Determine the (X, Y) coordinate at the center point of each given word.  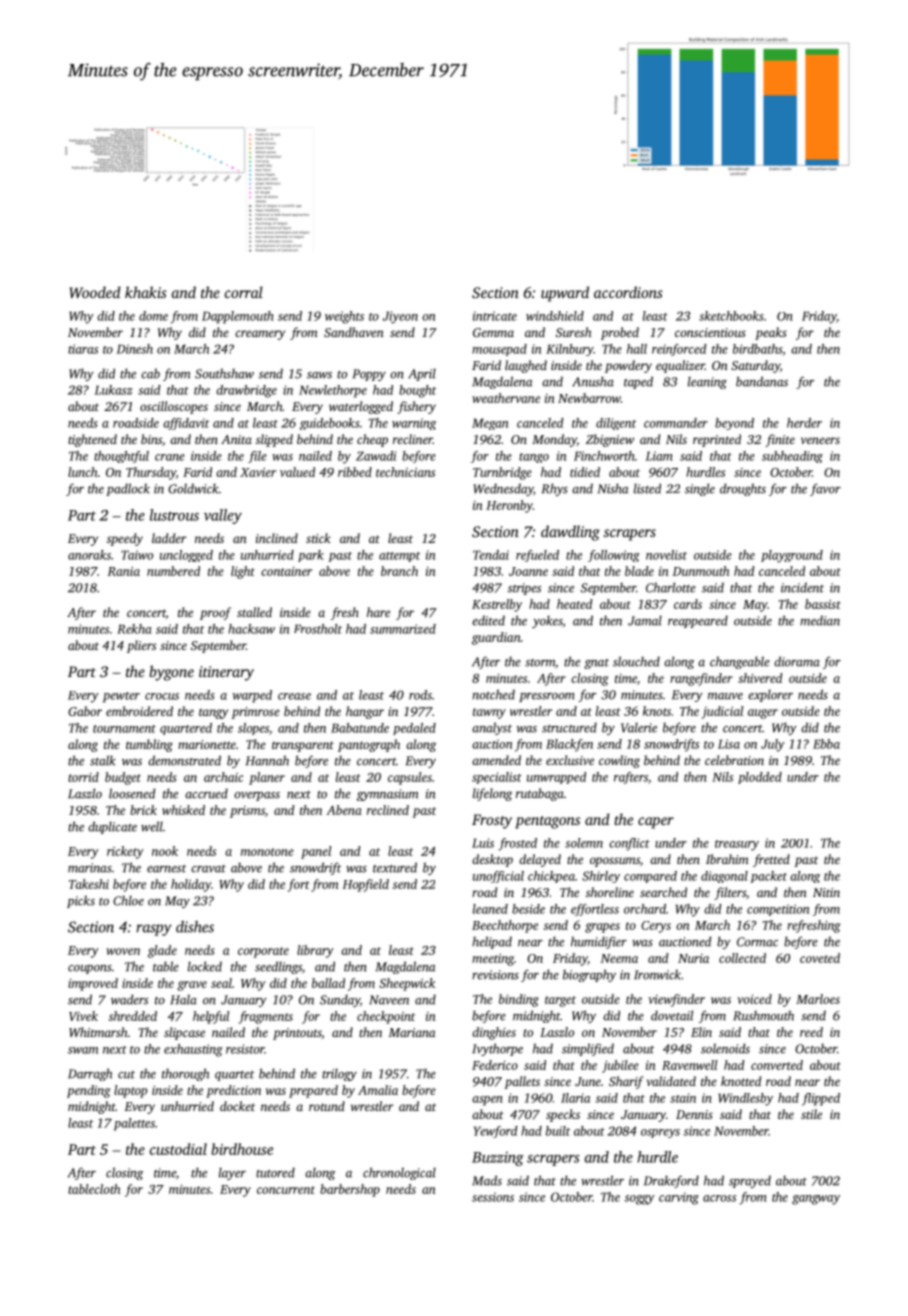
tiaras (83, 349)
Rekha (134, 629)
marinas (90, 868)
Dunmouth (701, 571)
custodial (178, 1149)
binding (519, 1000)
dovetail (672, 1015)
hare (378, 612)
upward (565, 294)
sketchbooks (731, 316)
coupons (90, 969)
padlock (128, 489)
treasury (737, 845)
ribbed (355, 472)
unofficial (498, 877)
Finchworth (604, 456)
